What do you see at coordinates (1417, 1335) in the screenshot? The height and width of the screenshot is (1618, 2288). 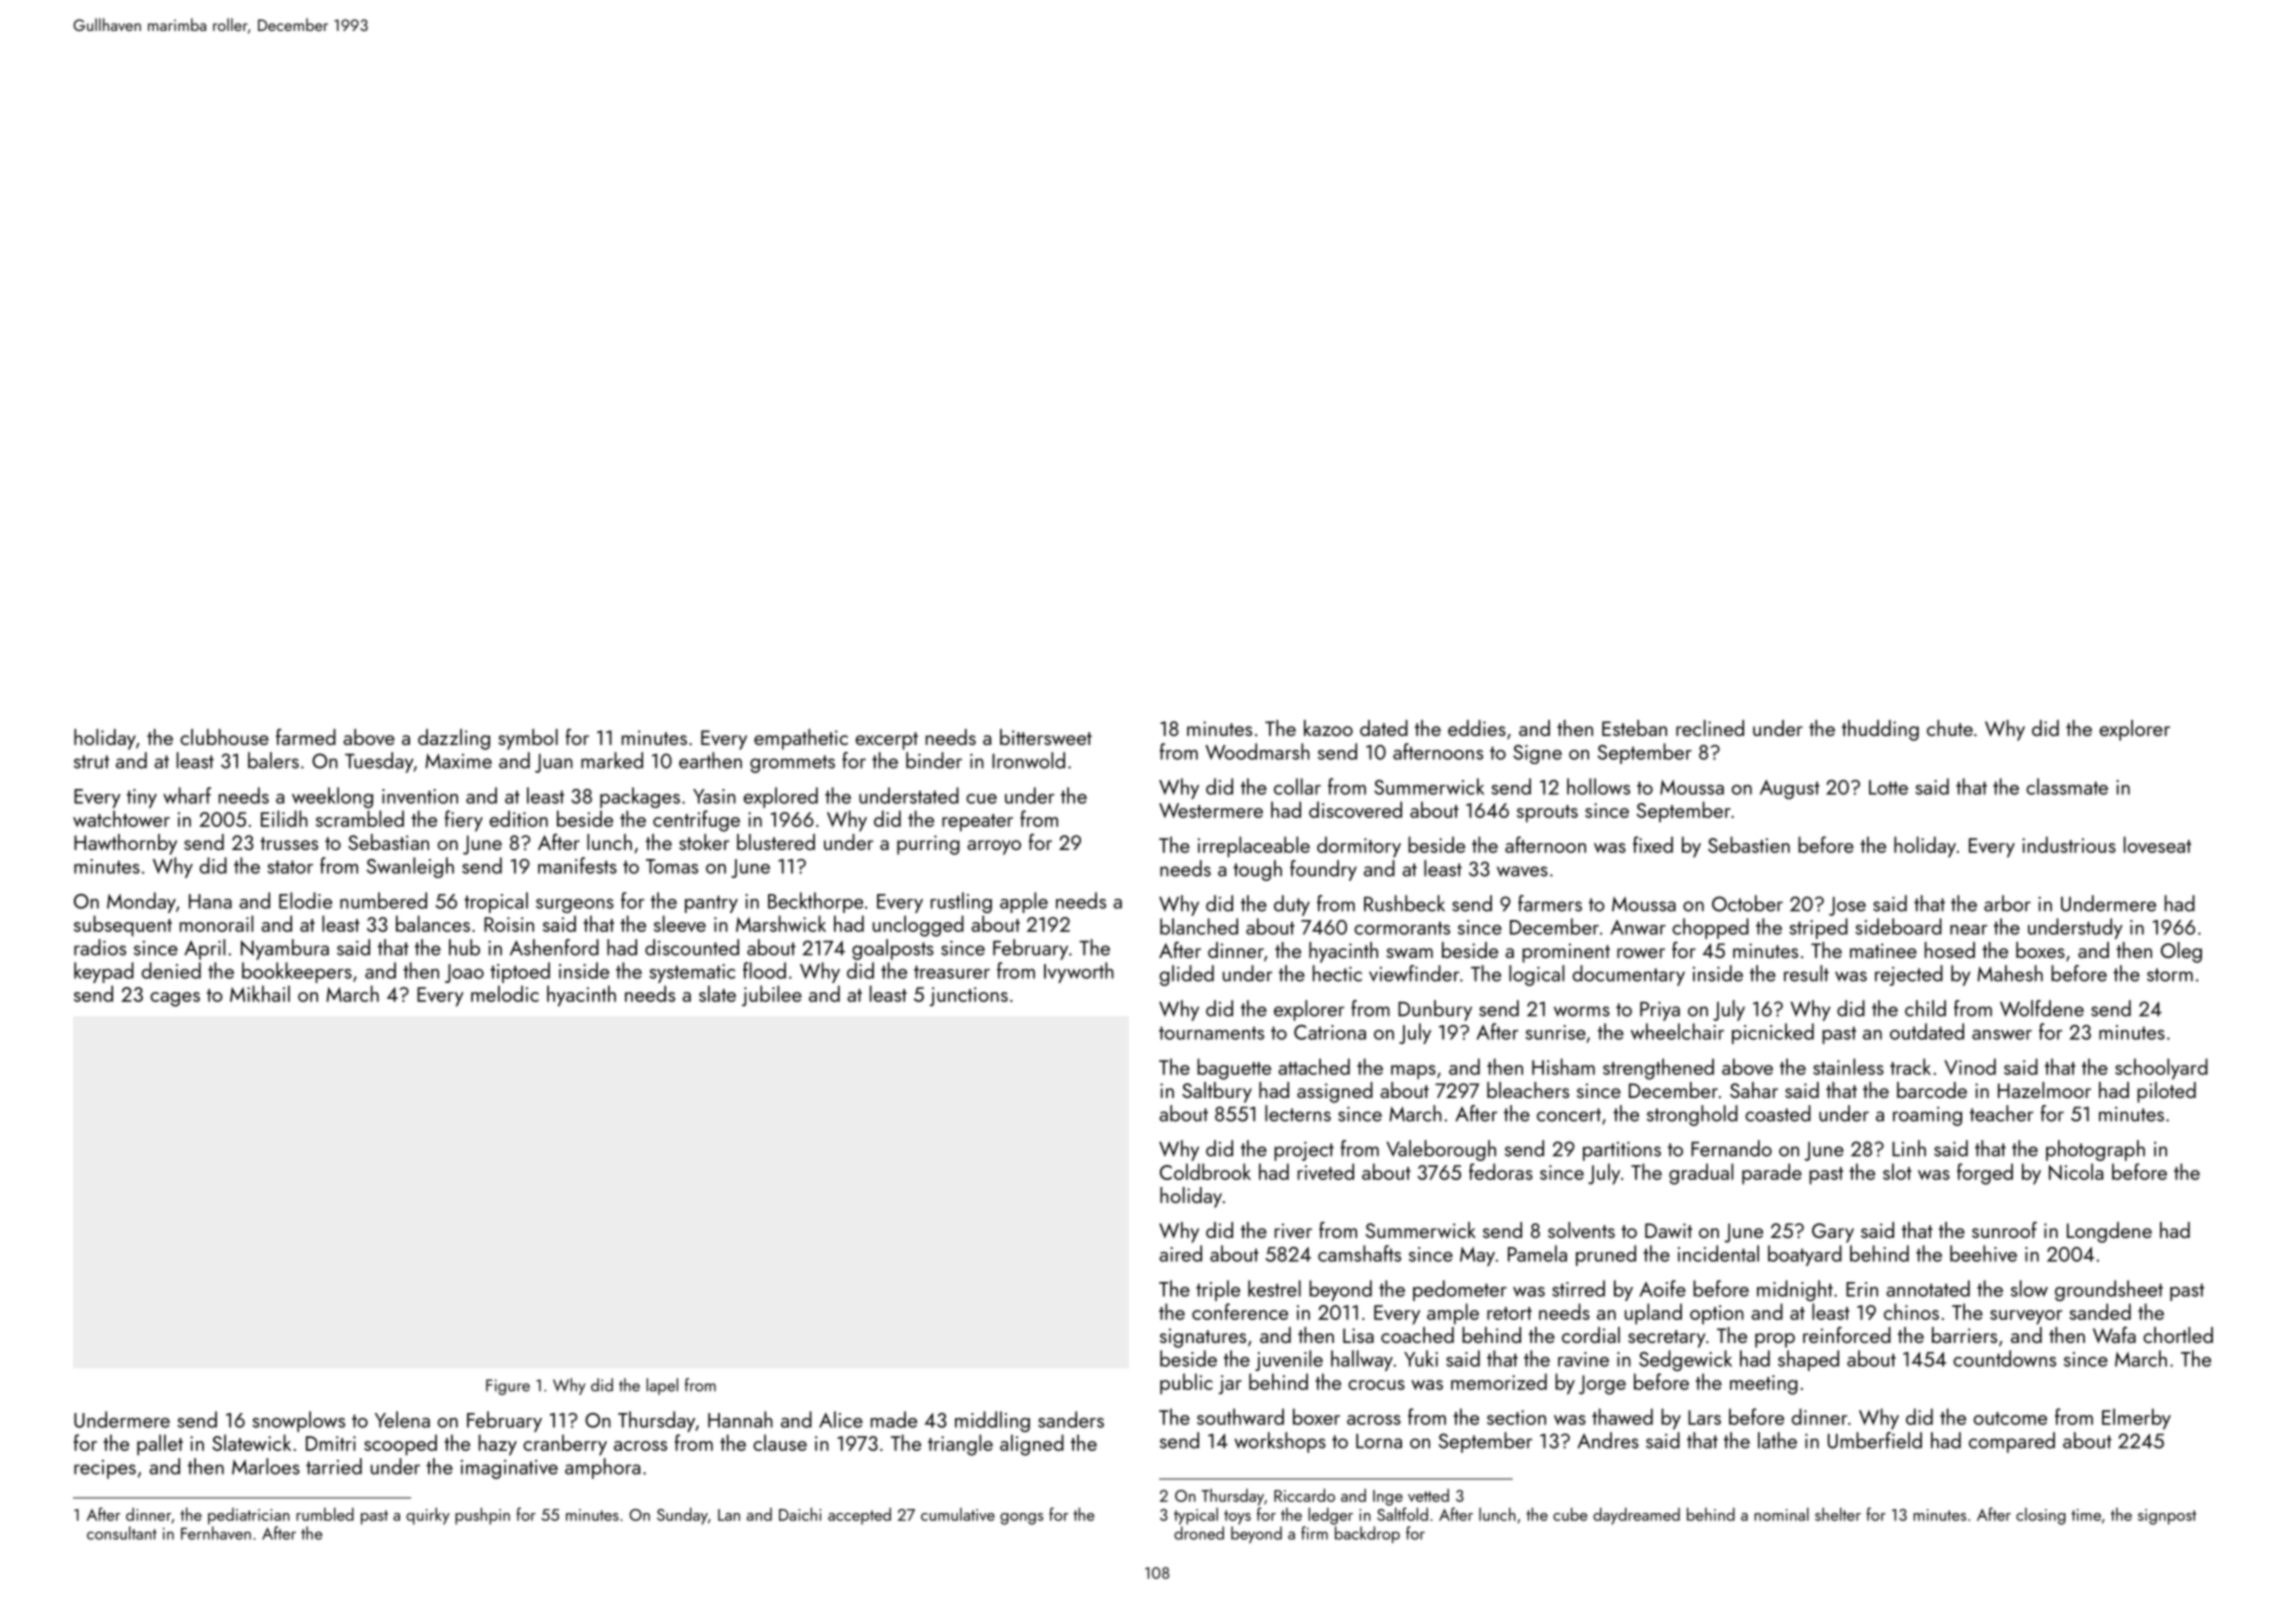 I see `coached` at bounding box center [1417, 1335].
